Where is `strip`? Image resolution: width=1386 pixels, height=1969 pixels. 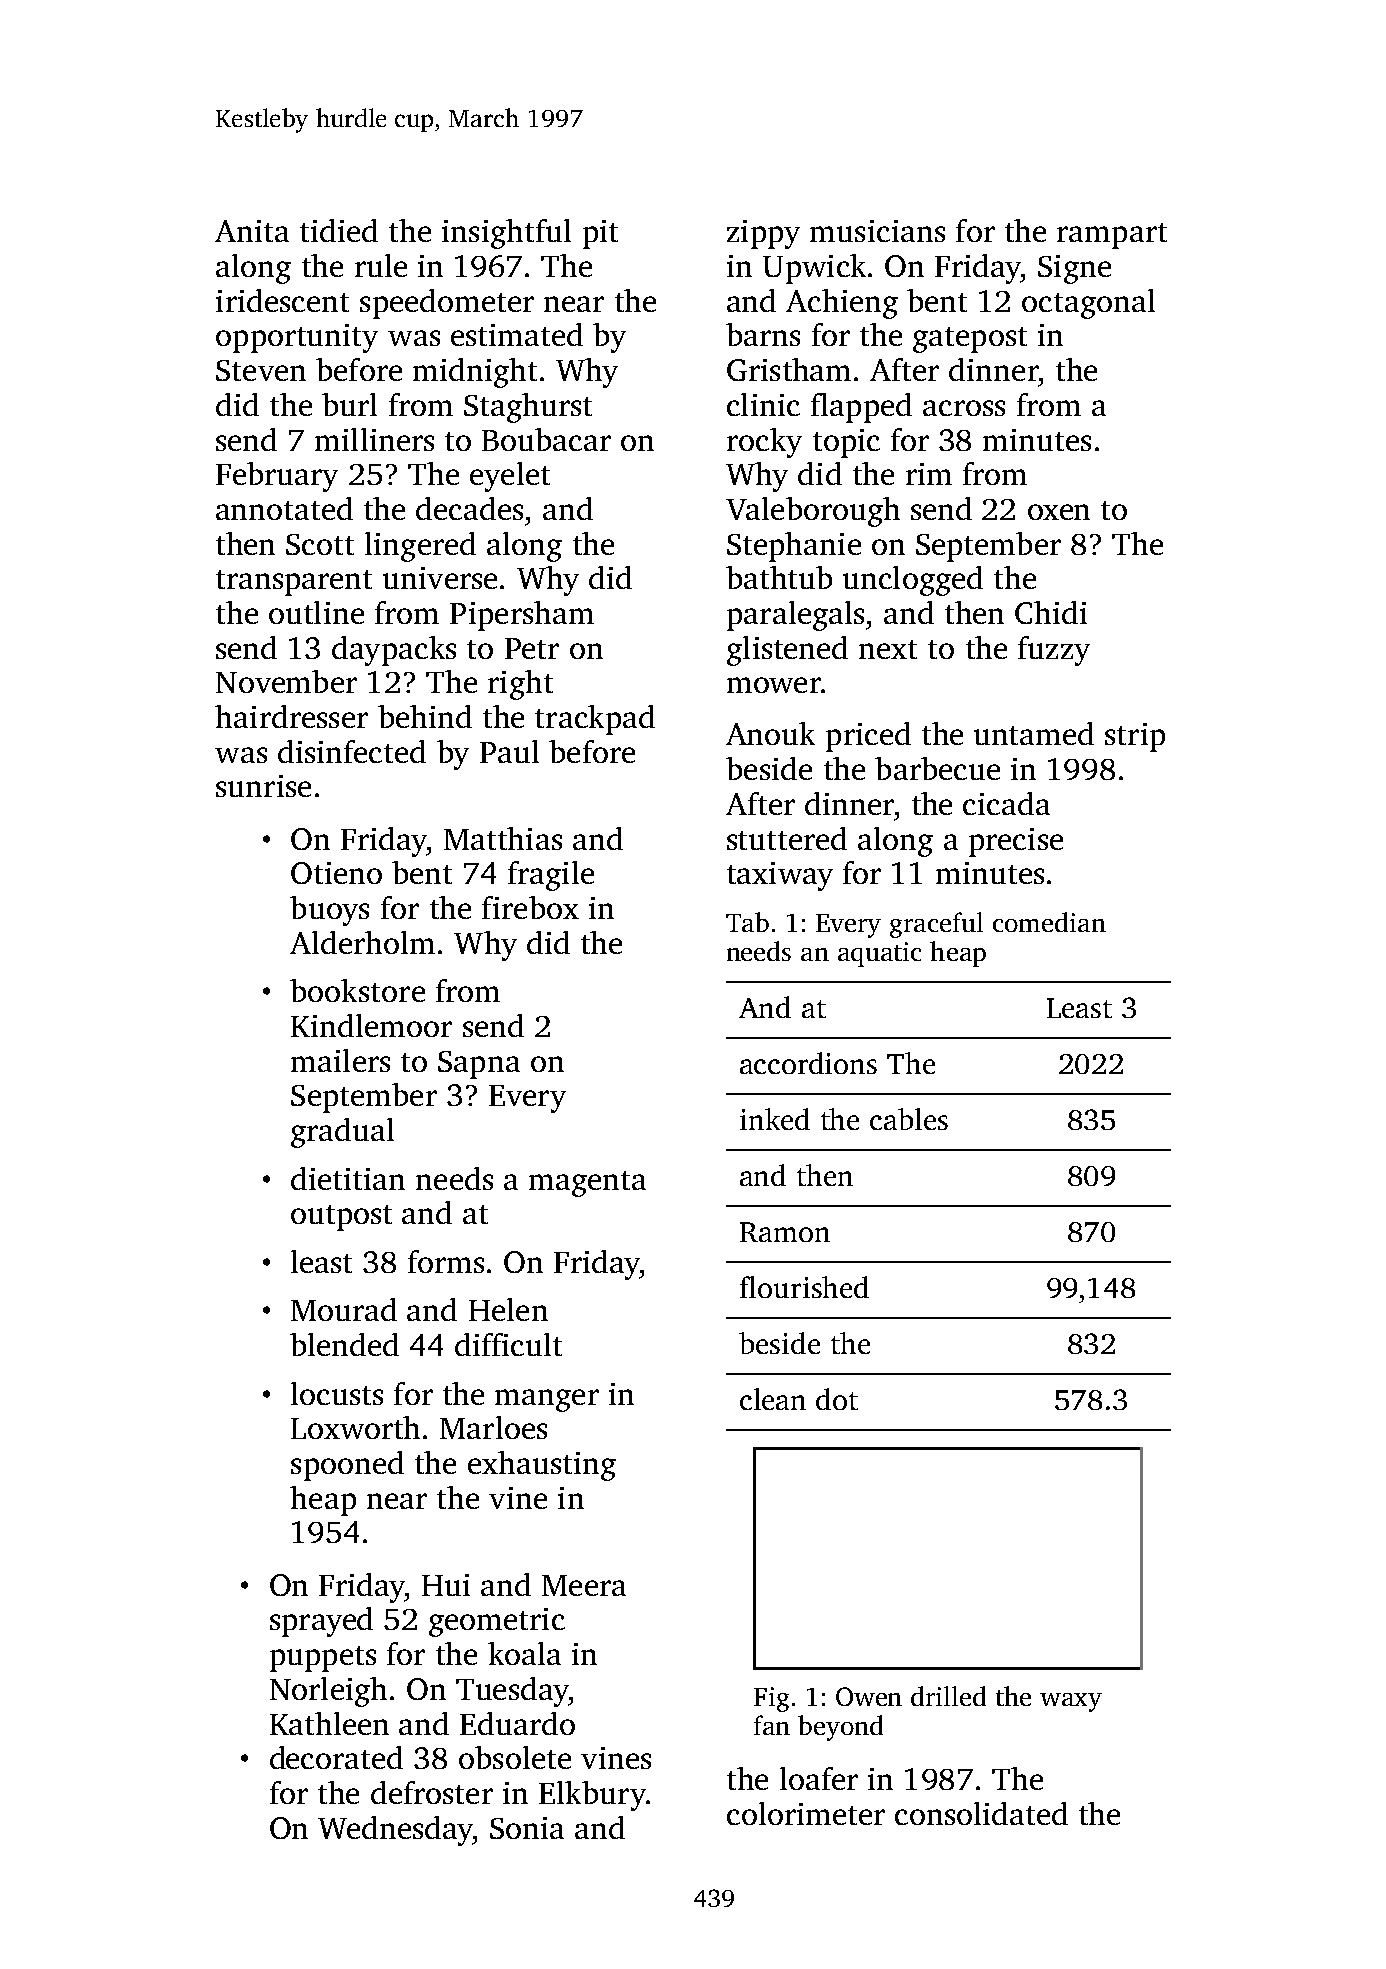
strip is located at coordinates (1135, 737).
